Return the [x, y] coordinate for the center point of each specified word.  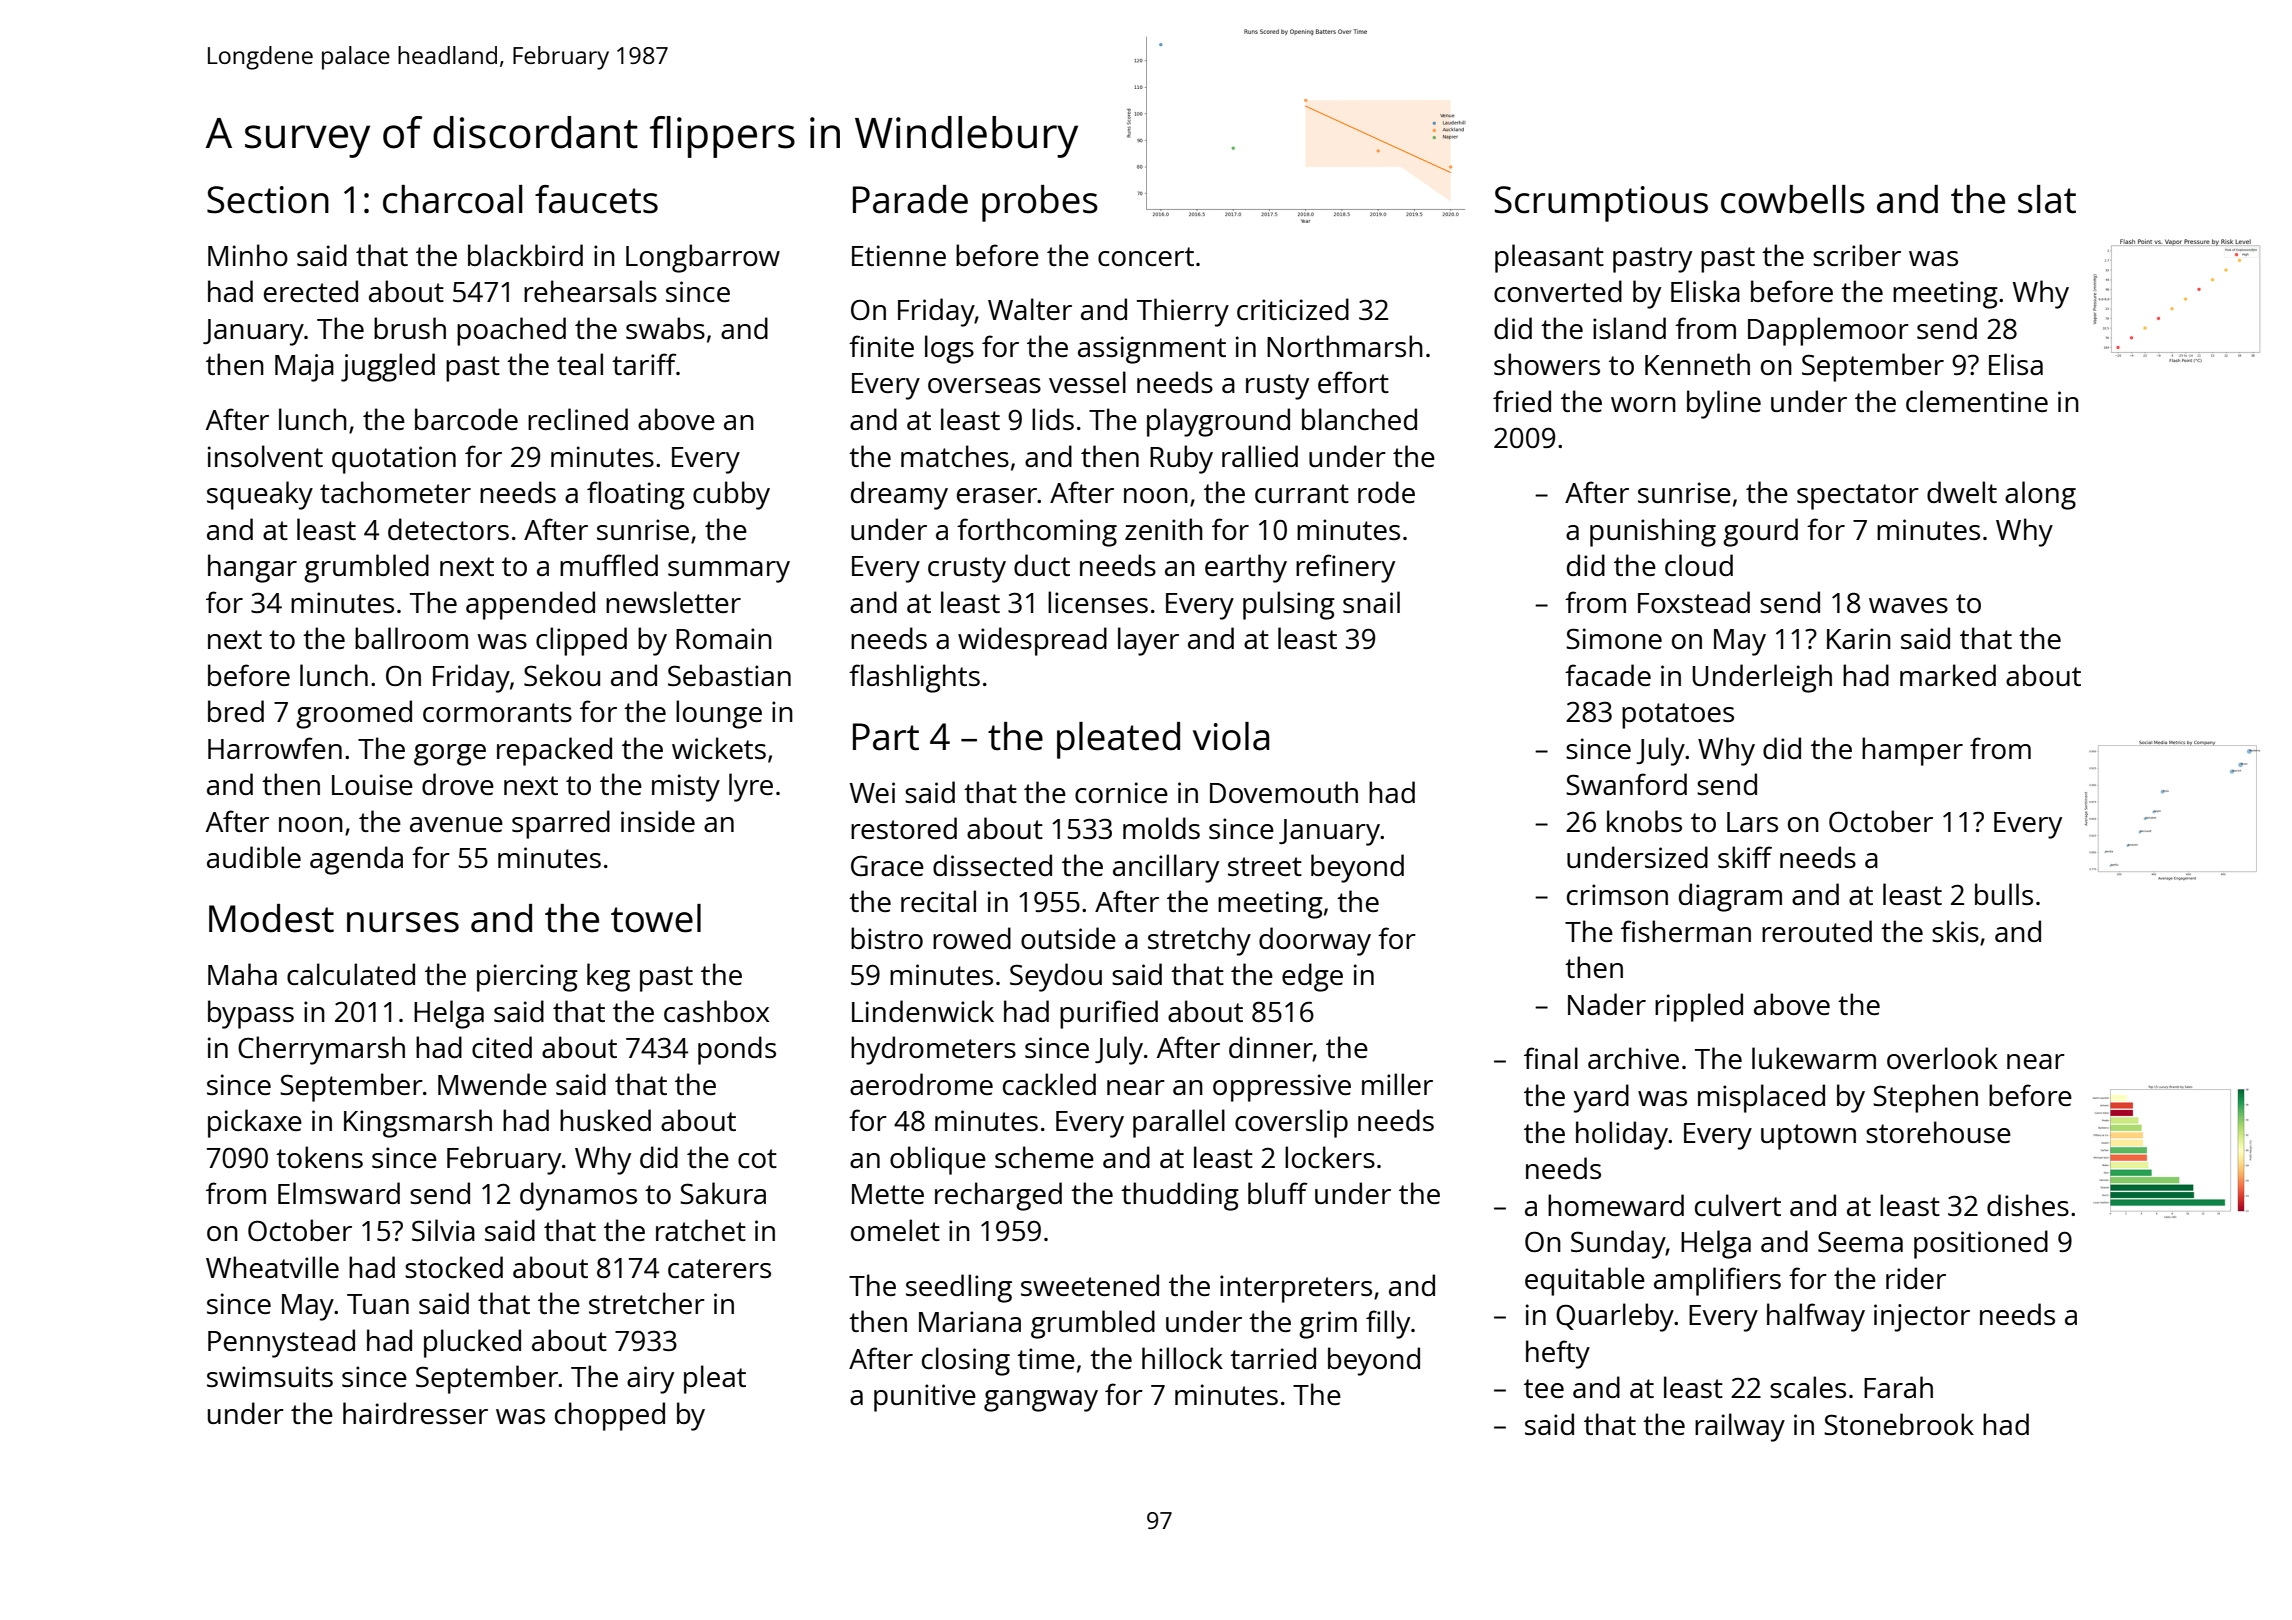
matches [955, 456]
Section [268, 200]
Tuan [378, 1304]
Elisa [2016, 364]
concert [1146, 256]
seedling [959, 1288]
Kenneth [1697, 364]
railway [1740, 1427]
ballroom [411, 638]
